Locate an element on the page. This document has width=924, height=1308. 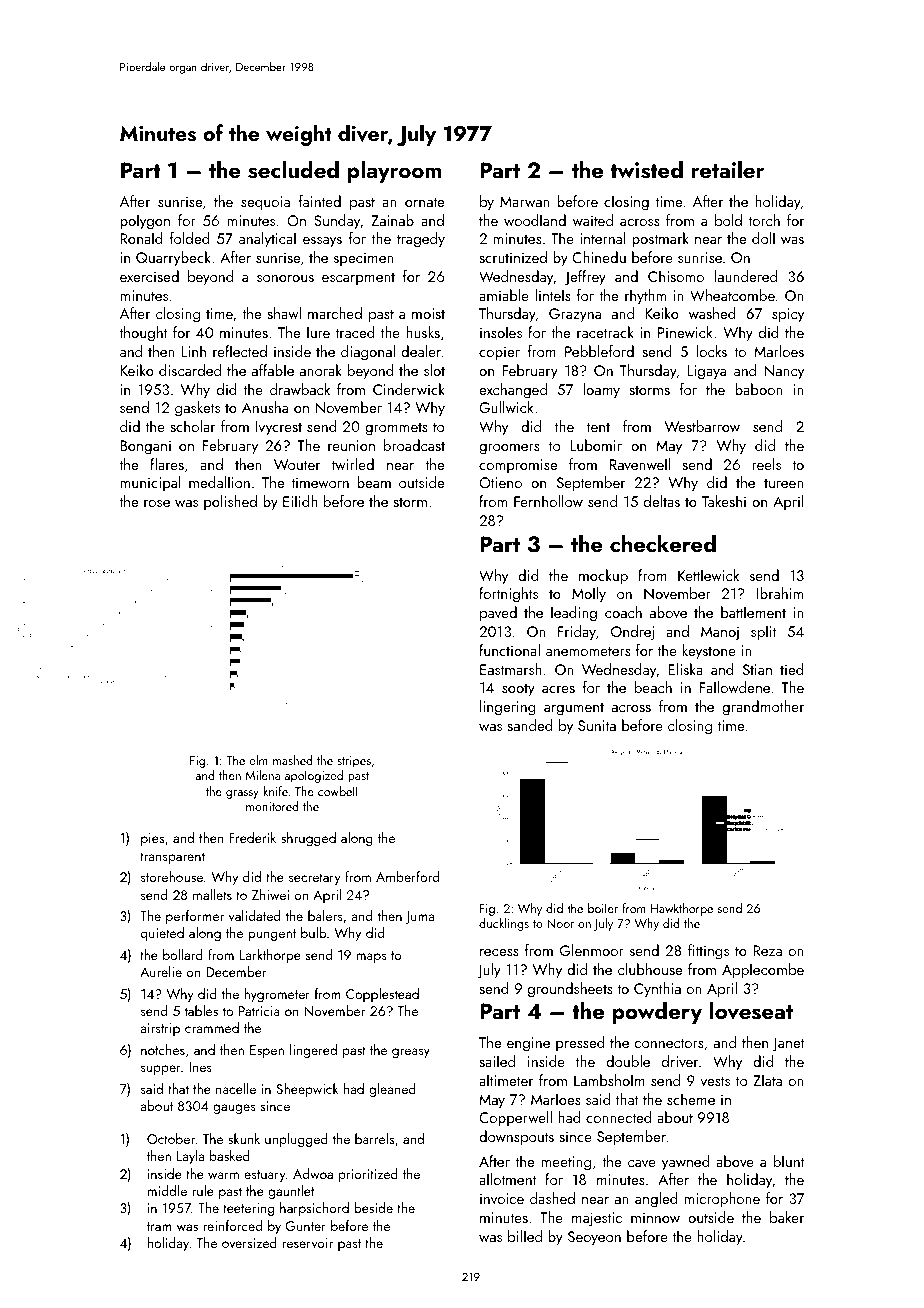
Ravenwell is located at coordinates (640, 464).
